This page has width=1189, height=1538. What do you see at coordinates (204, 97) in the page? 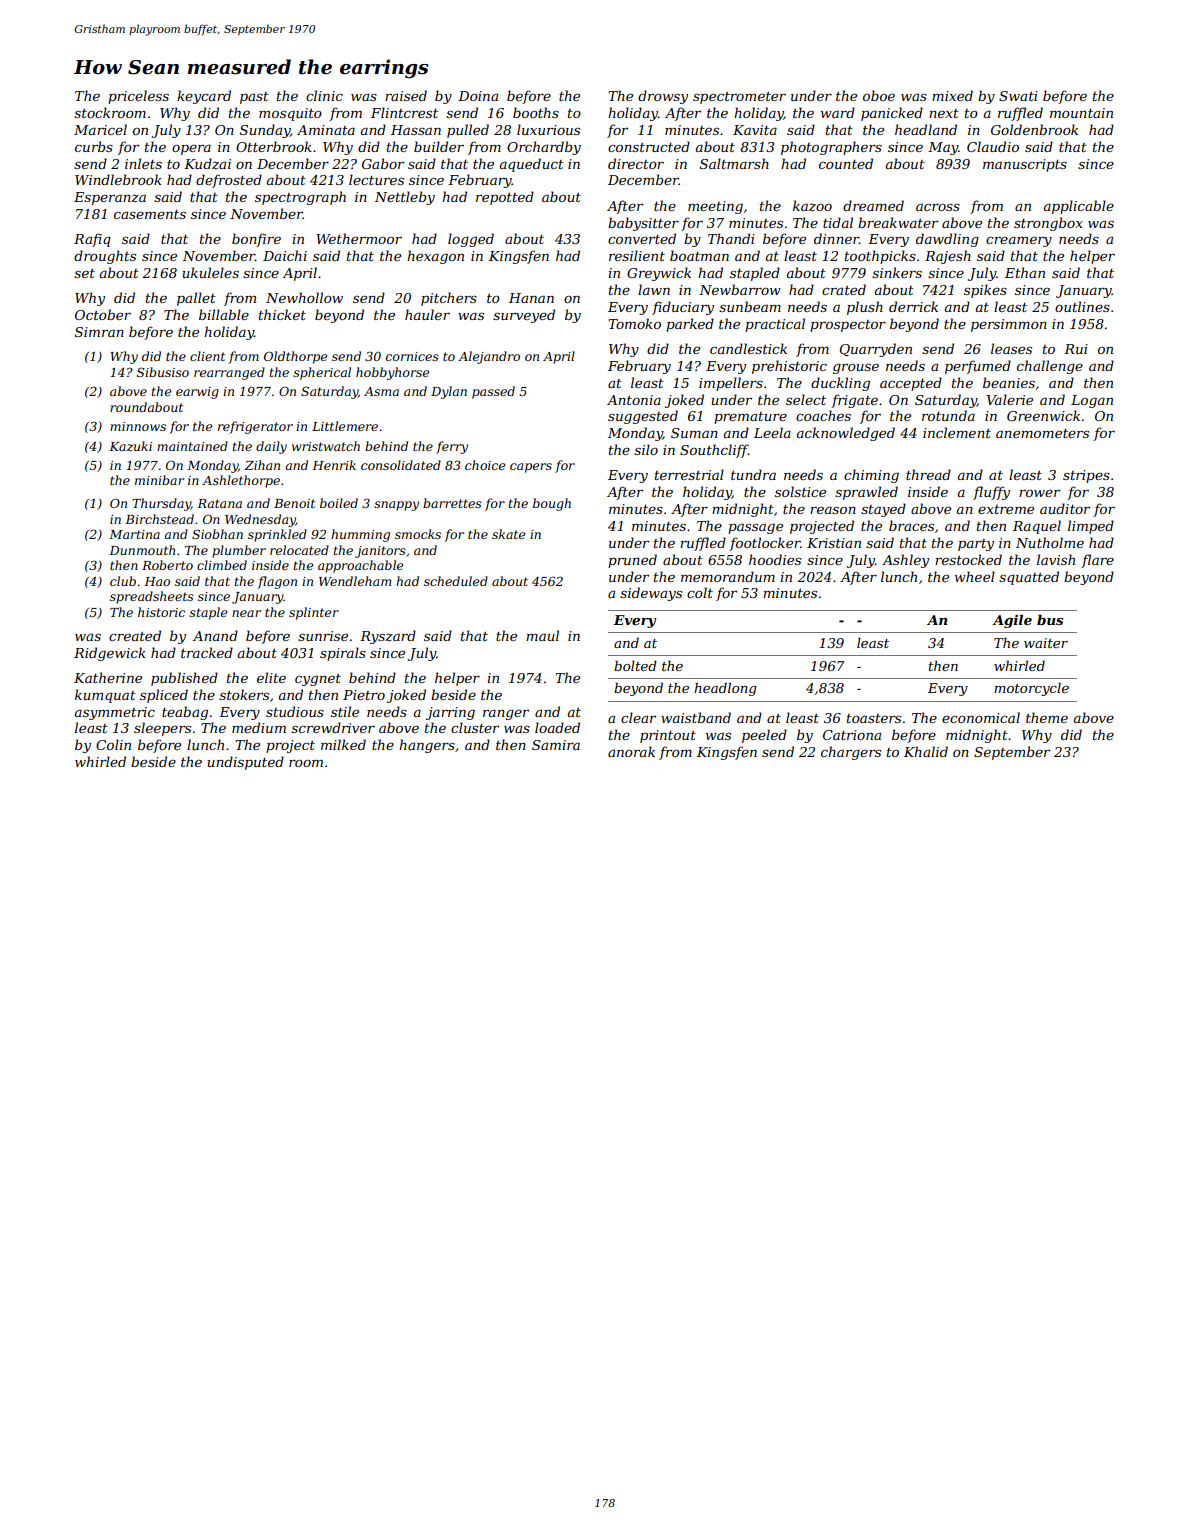
I see `keycard` at bounding box center [204, 97].
